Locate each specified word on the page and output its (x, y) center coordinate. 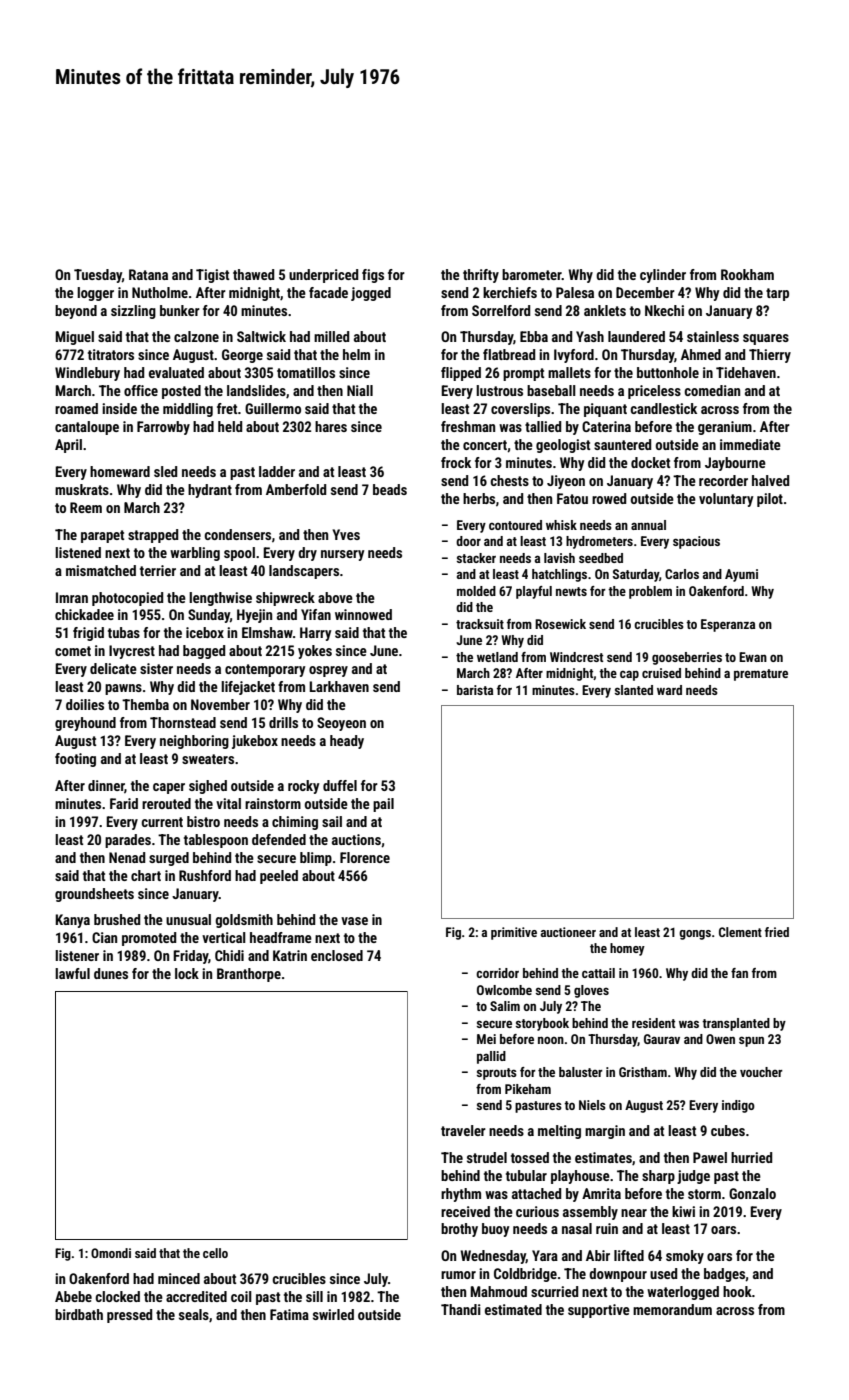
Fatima (289, 1314)
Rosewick (560, 624)
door (468, 541)
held (230, 426)
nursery (342, 555)
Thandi (461, 1309)
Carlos (682, 574)
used (663, 1273)
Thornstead (183, 722)
